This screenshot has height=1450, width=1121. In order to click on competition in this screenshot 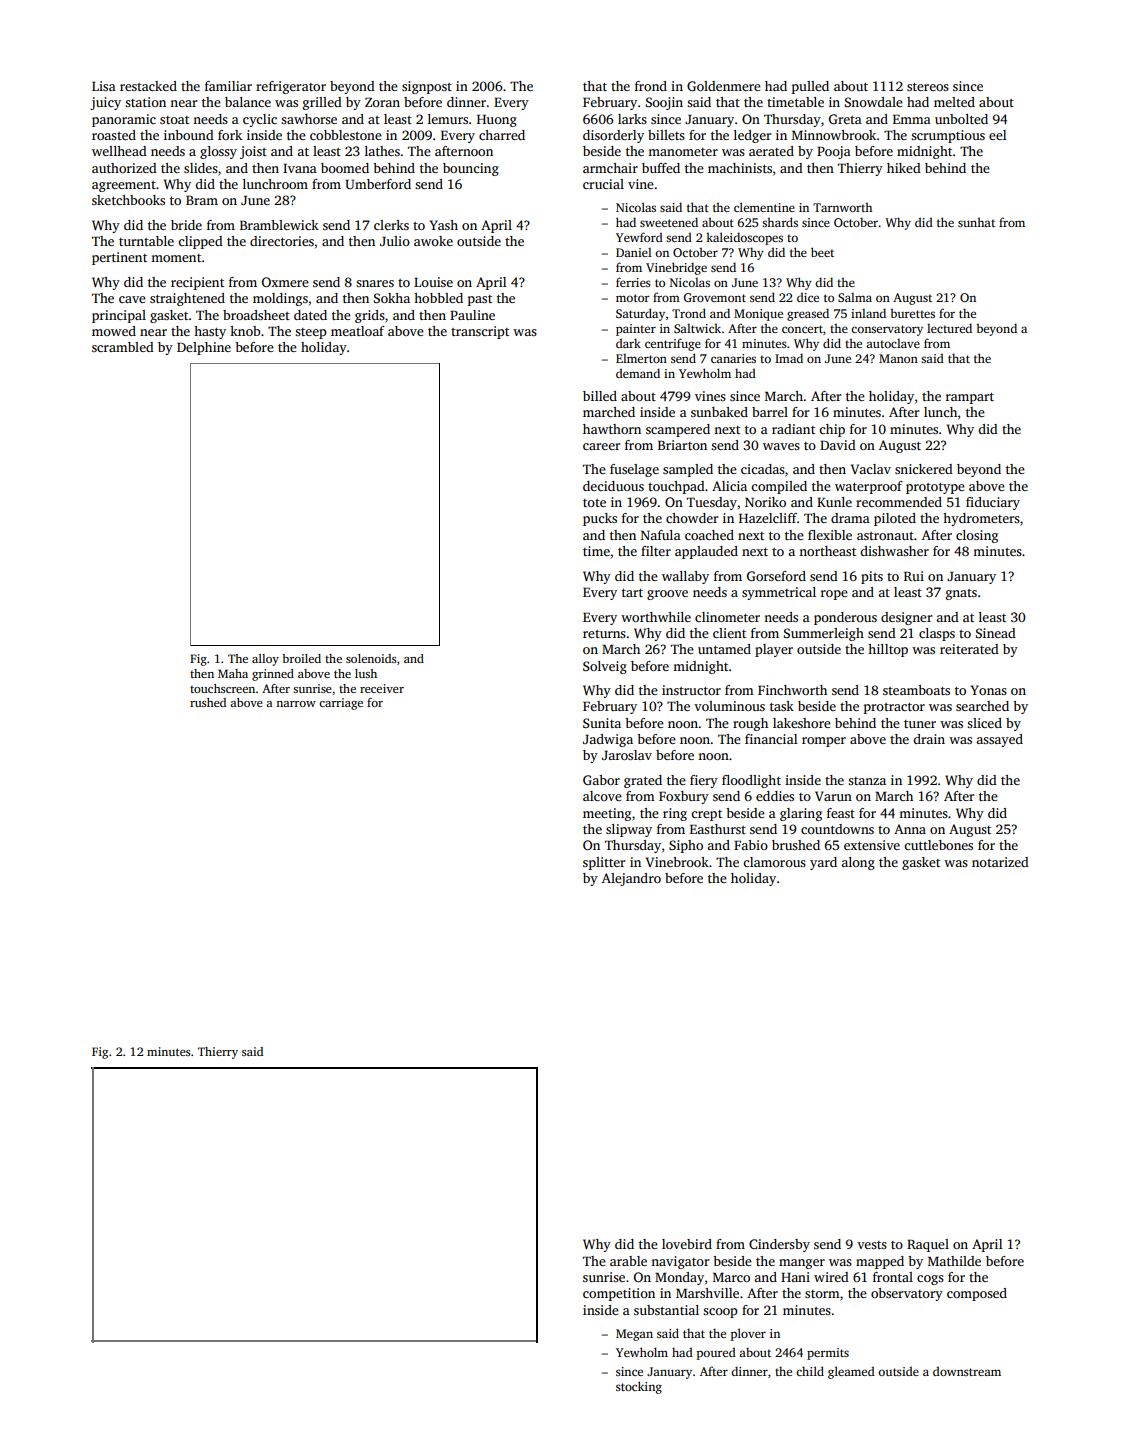, I will do `click(619, 1294)`.
